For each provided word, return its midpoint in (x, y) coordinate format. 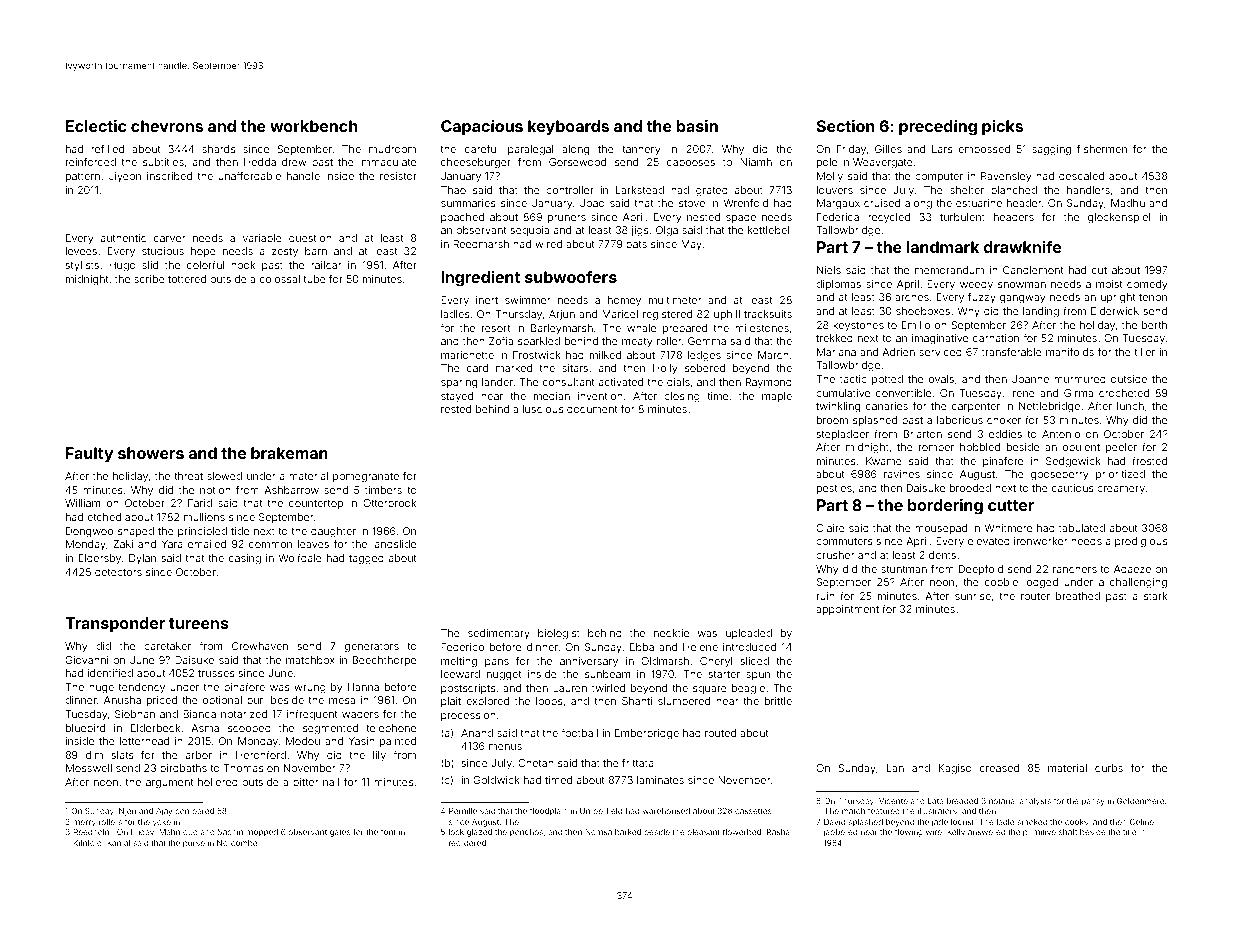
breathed (1078, 596)
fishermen (1102, 149)
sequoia (530, 231)
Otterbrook (389, 503)
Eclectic (96, 126)
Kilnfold (88, 842)
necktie (671, 633)
